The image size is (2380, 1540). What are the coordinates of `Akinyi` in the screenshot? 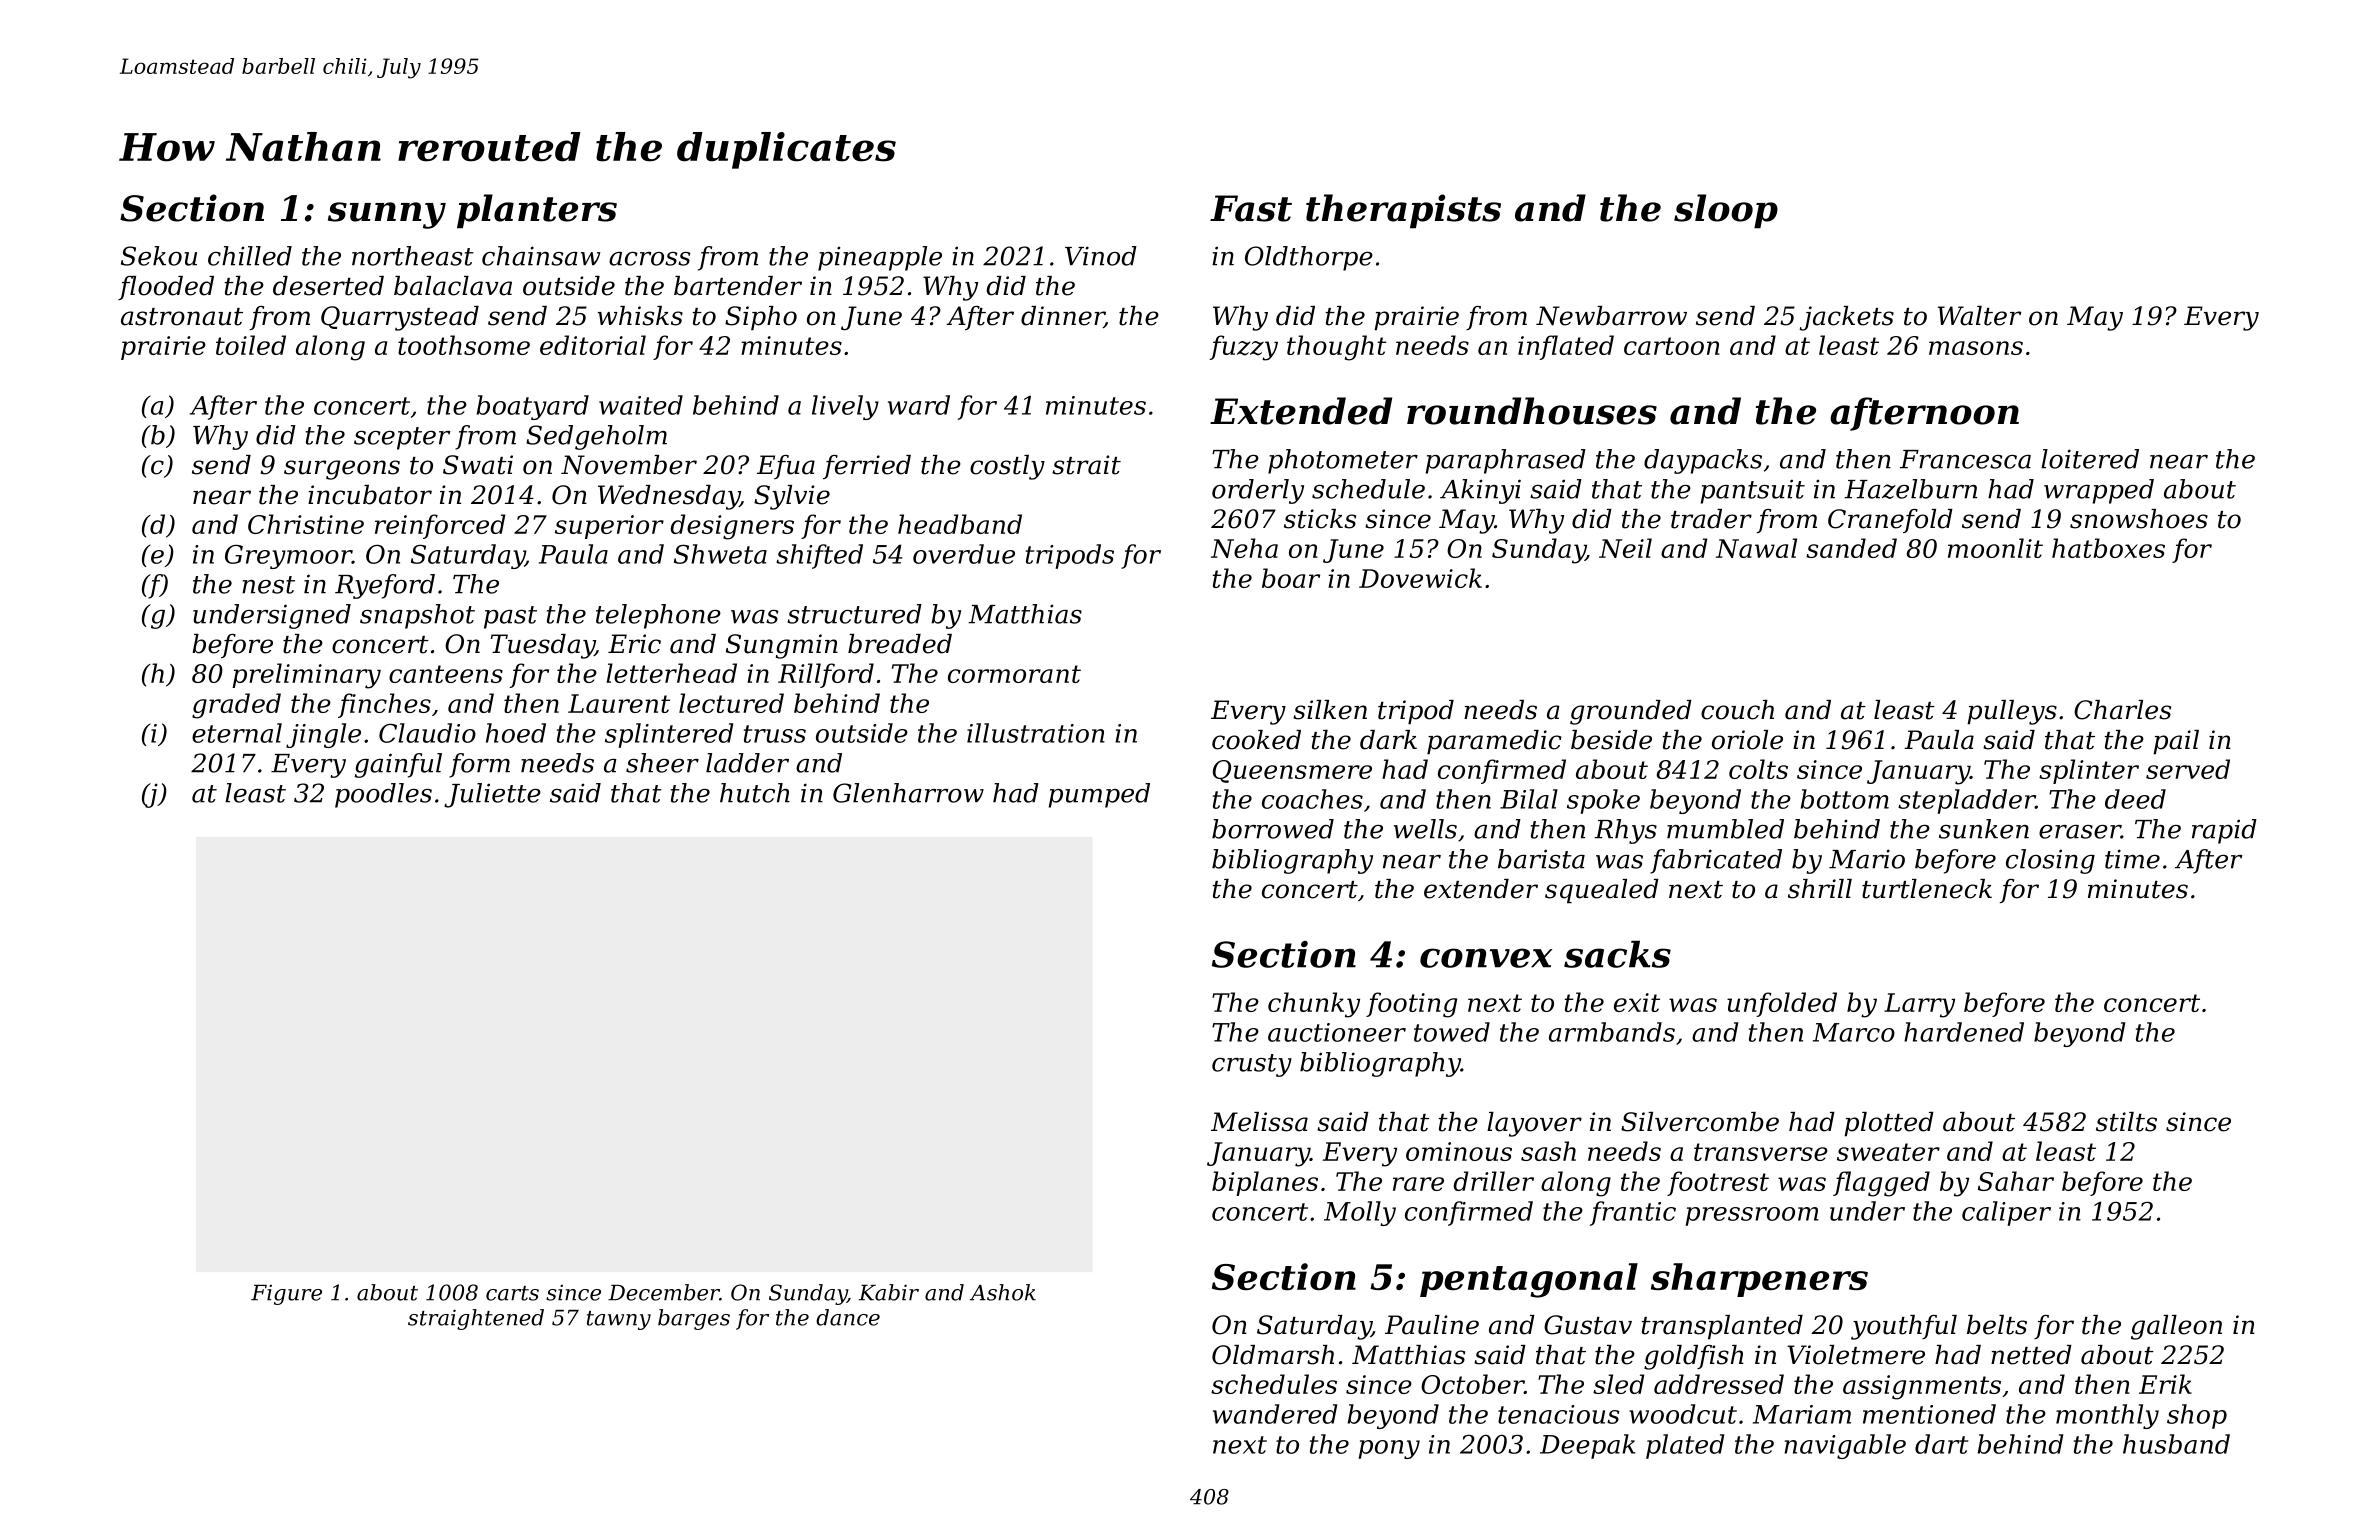 It's located at (1480, 491).
